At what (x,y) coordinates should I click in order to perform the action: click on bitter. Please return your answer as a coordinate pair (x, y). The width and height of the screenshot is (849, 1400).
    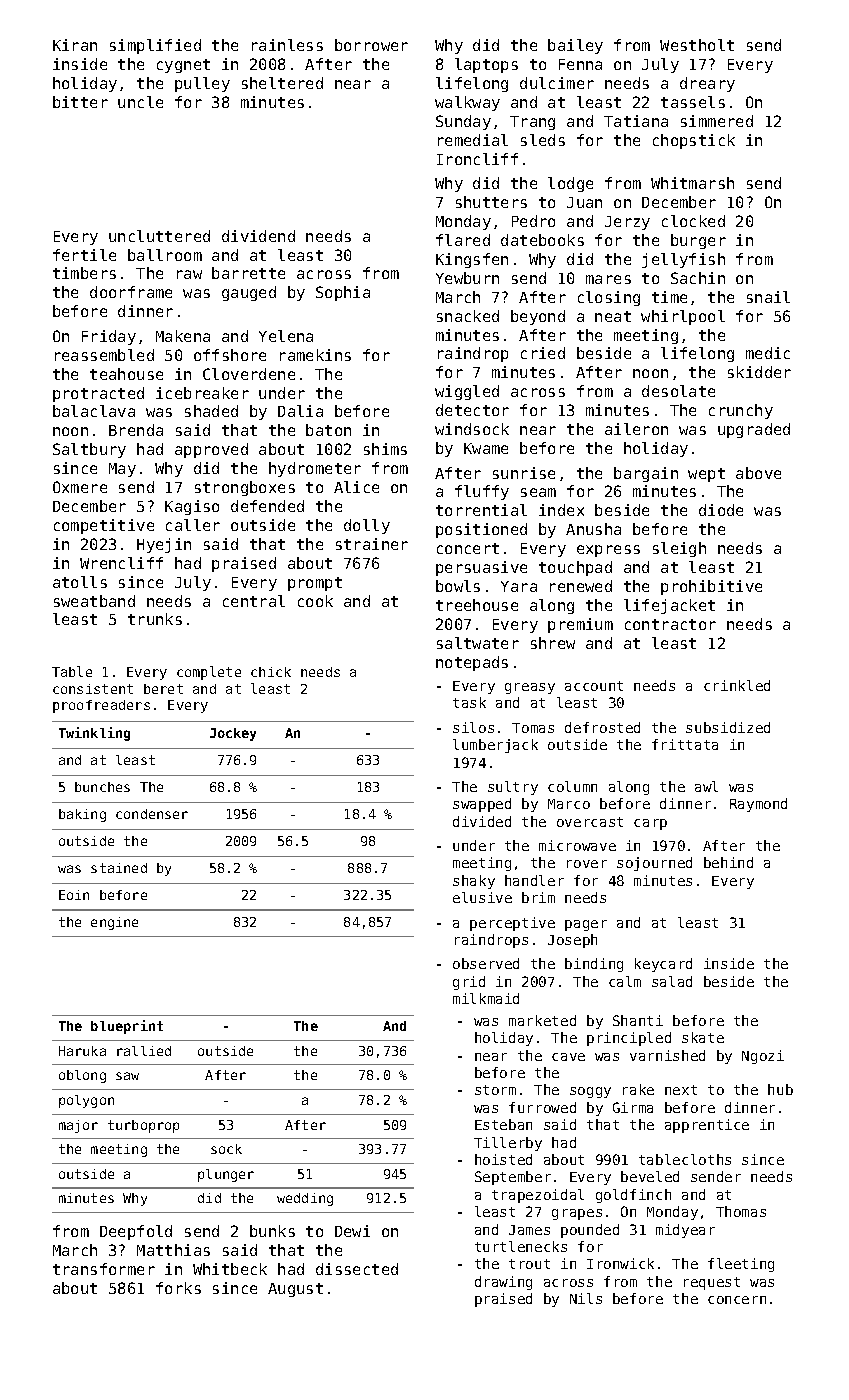
    Looking at the image, I should click on (80, 102).
